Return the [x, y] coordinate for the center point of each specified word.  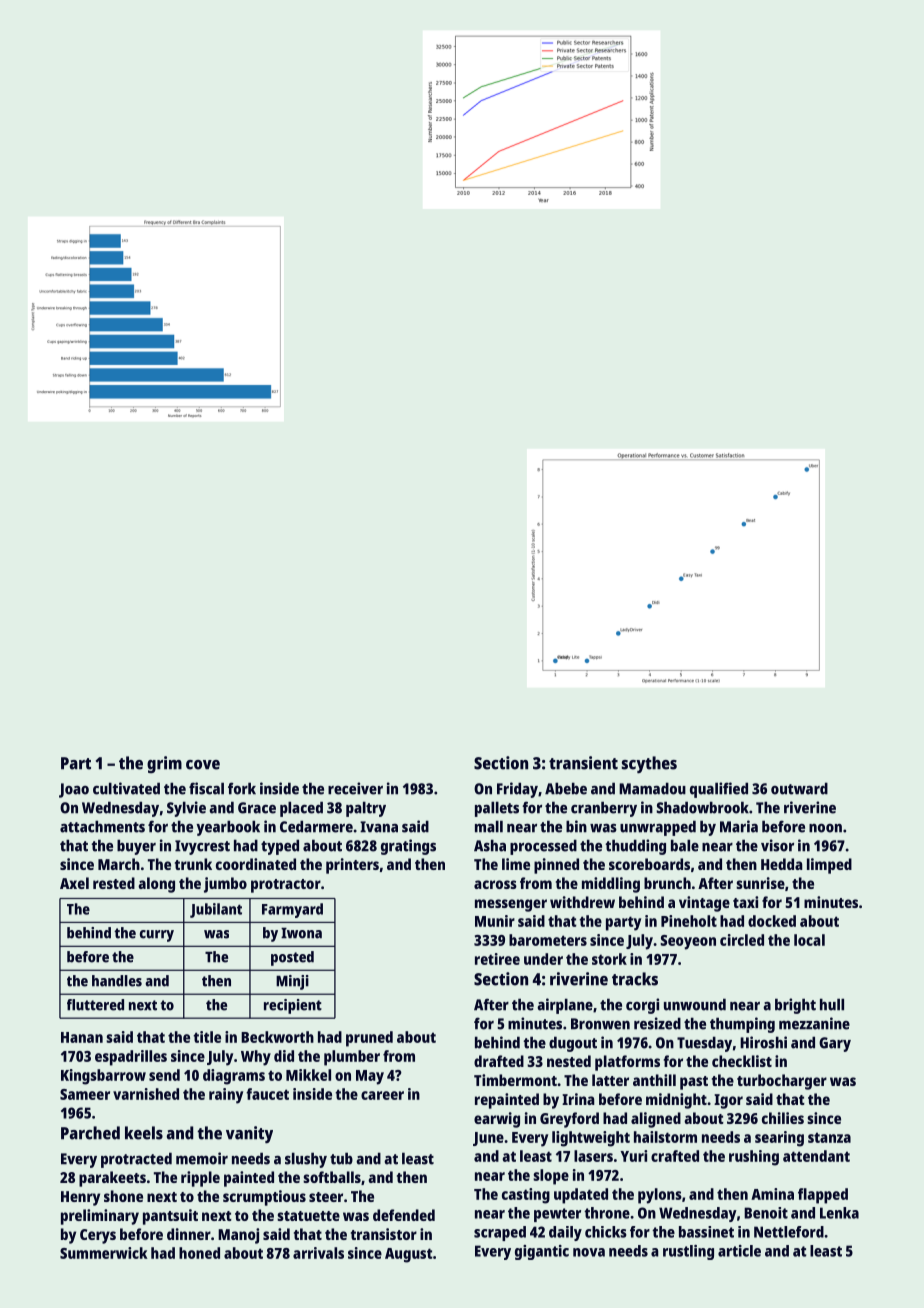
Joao [74, 790]
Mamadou [652, 788]
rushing [754, 1158]
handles [117, 981]
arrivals [318, 1253]
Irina [578, 1099]
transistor [384, 1234]
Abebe [566, 788]
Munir [495, 921]
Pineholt [689, 921]
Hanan [82, 1037]
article [739, 1251]
